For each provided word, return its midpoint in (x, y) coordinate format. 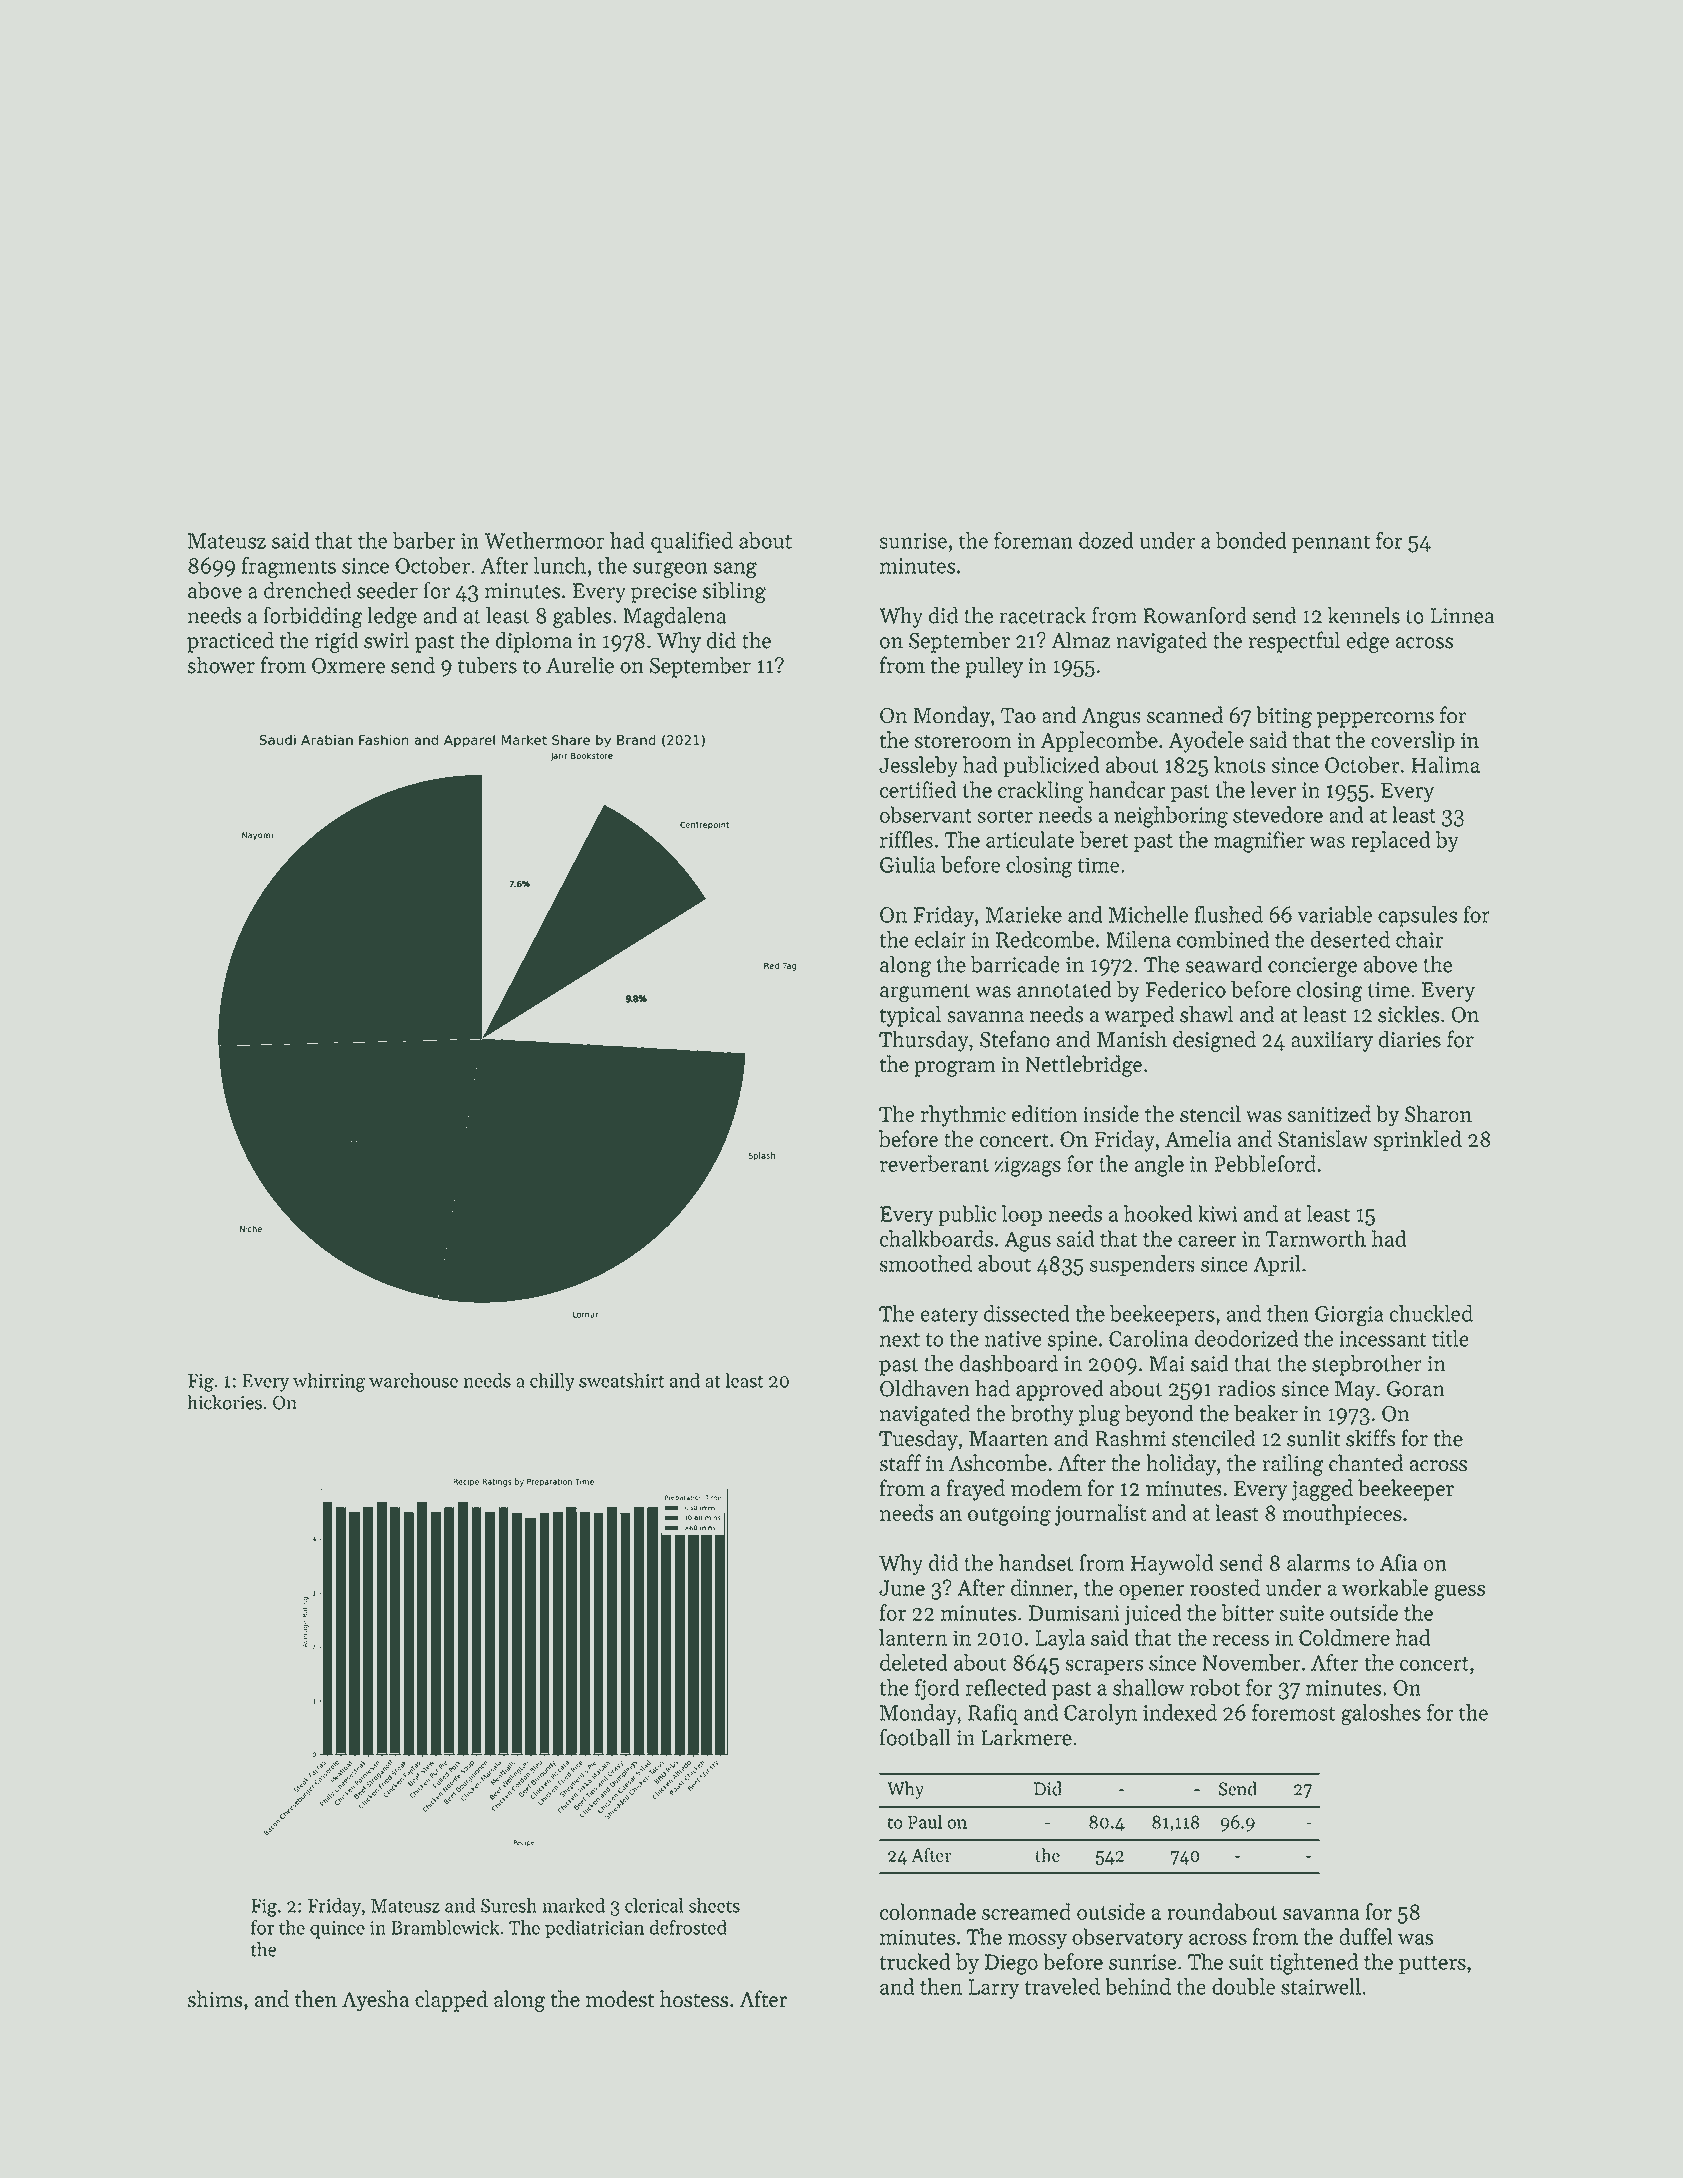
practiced (230, 642)
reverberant (934, 1163)
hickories (224, 1402)
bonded (1251, 540)
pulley (994, 667)
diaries (1409, 1039)
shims (215, 1998)
